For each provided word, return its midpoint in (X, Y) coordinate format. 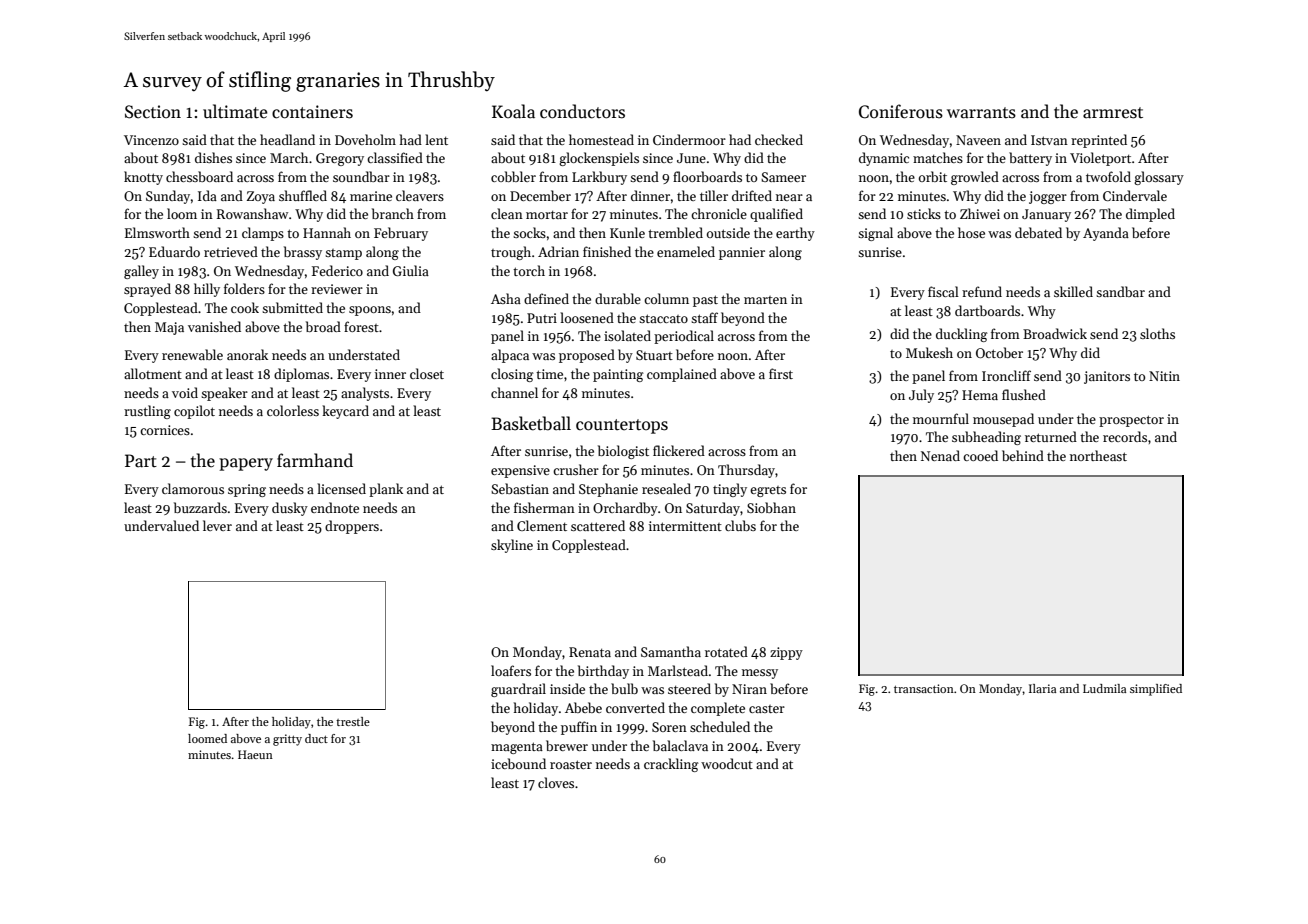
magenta (517, 748)
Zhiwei (980, 213)
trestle (353, 721)
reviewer (337, 289)
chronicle (719, 213)
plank (386, 490)
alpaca (510, 356)
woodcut (727, 763)
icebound (518, 763)
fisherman (544, 507)
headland (287, 139)
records (1125, 436)
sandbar (1120, 291)
